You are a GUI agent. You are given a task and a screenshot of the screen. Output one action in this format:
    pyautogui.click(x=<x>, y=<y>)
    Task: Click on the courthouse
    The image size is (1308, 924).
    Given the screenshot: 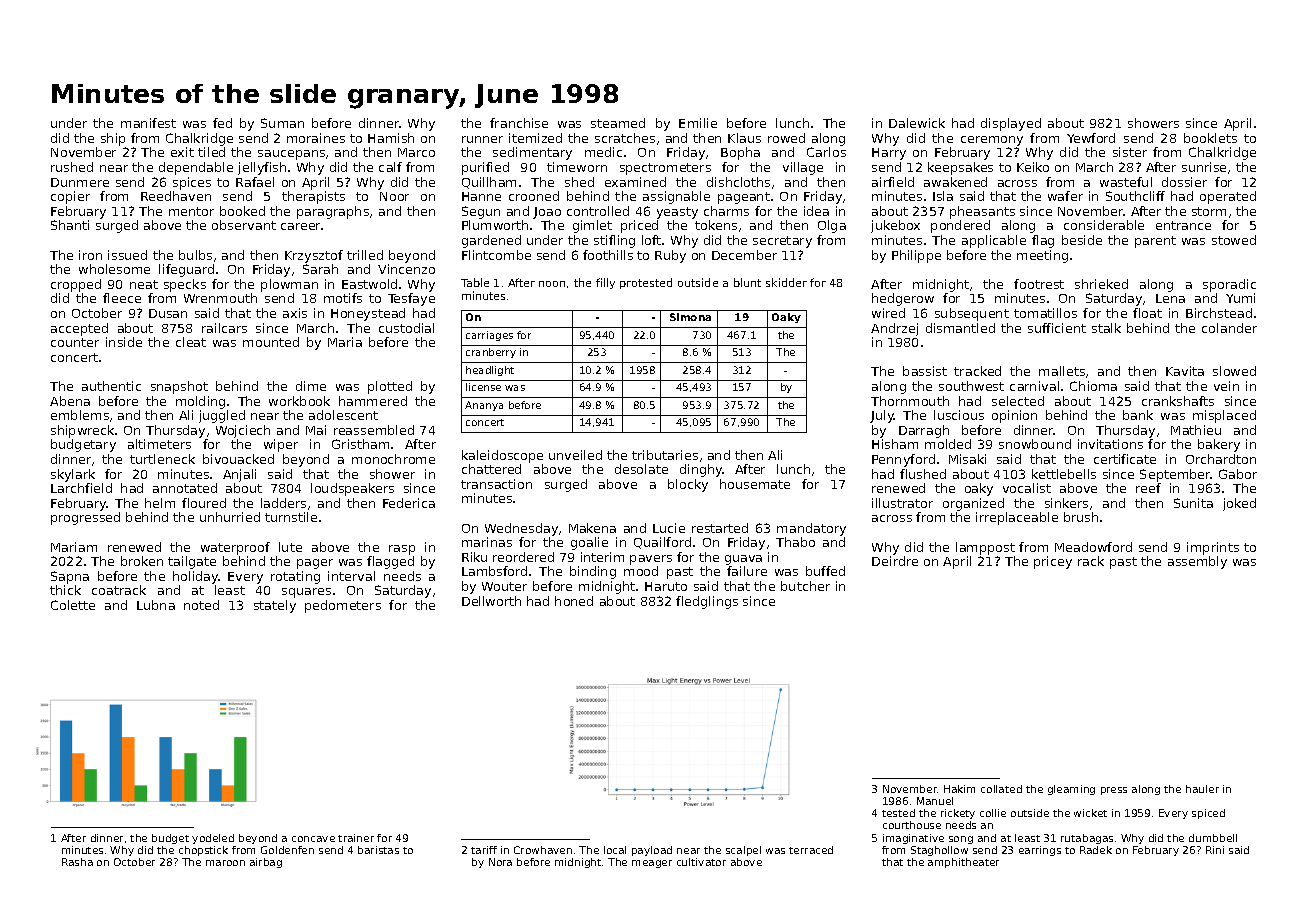 What is the action you would take?
    pyautogui.click(x=912, y=825)
